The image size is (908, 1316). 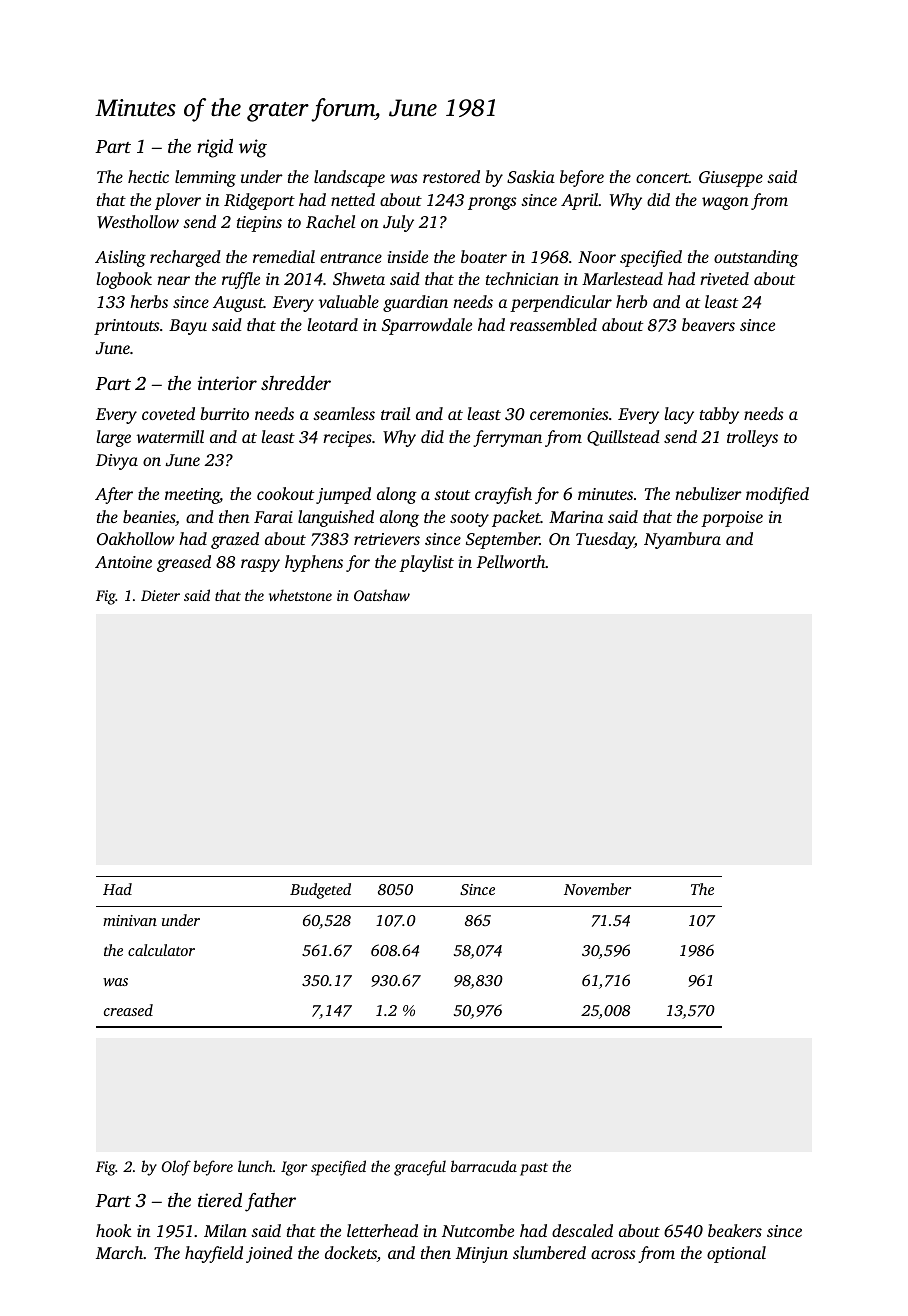 I want to click on Dieter, so click(x=160, y=595).
